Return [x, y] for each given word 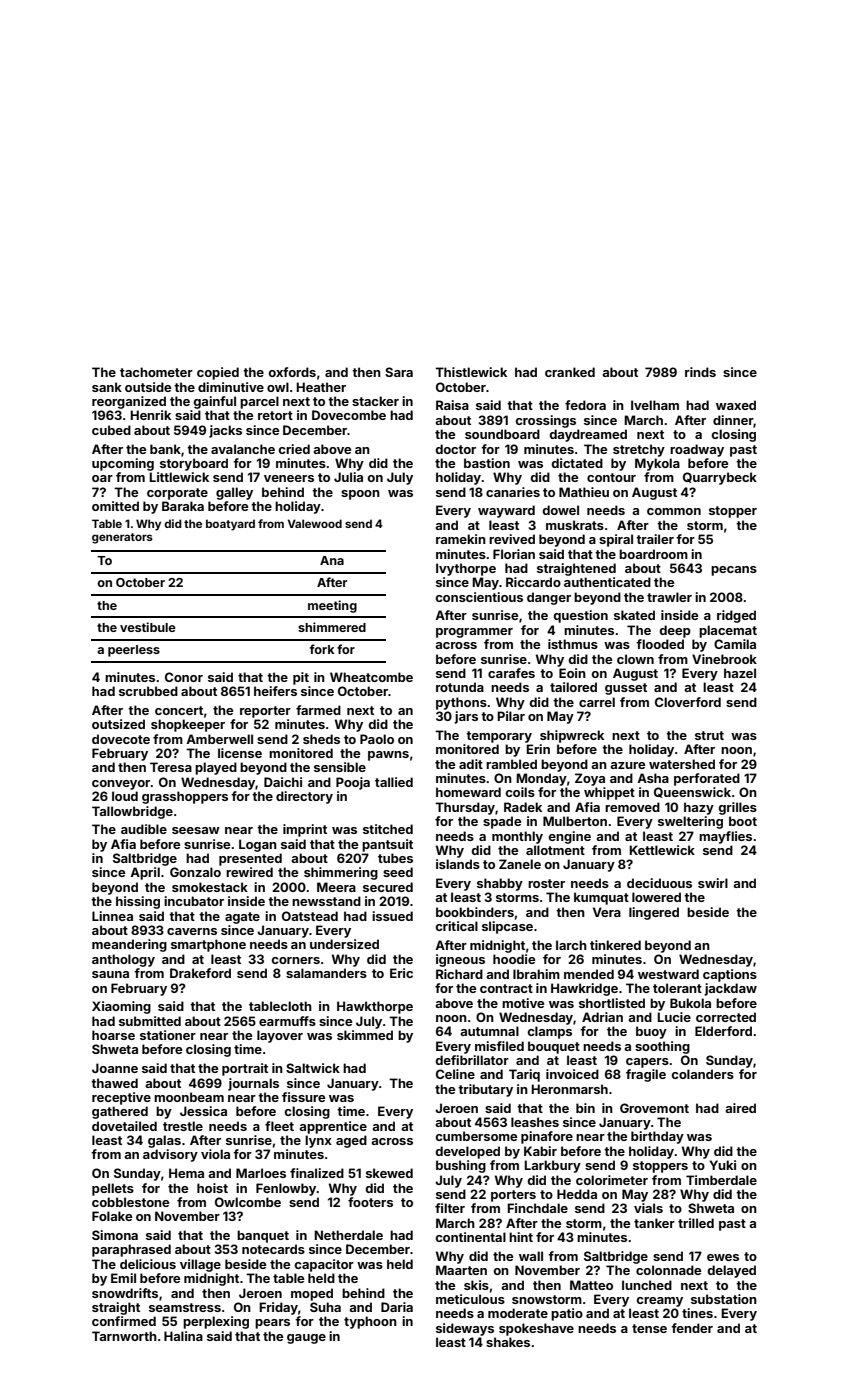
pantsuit [387, 845]
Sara [399, 372]
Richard [459, 974]
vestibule [148, 627]
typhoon [370, 1322]
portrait [245, 1069]
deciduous [659, 883]
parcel [259, 402]
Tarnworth [124, 1336]
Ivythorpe [466, 569]
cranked [570, 372]
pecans [734, 571]
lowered [656, 897]
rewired [249, 872]
